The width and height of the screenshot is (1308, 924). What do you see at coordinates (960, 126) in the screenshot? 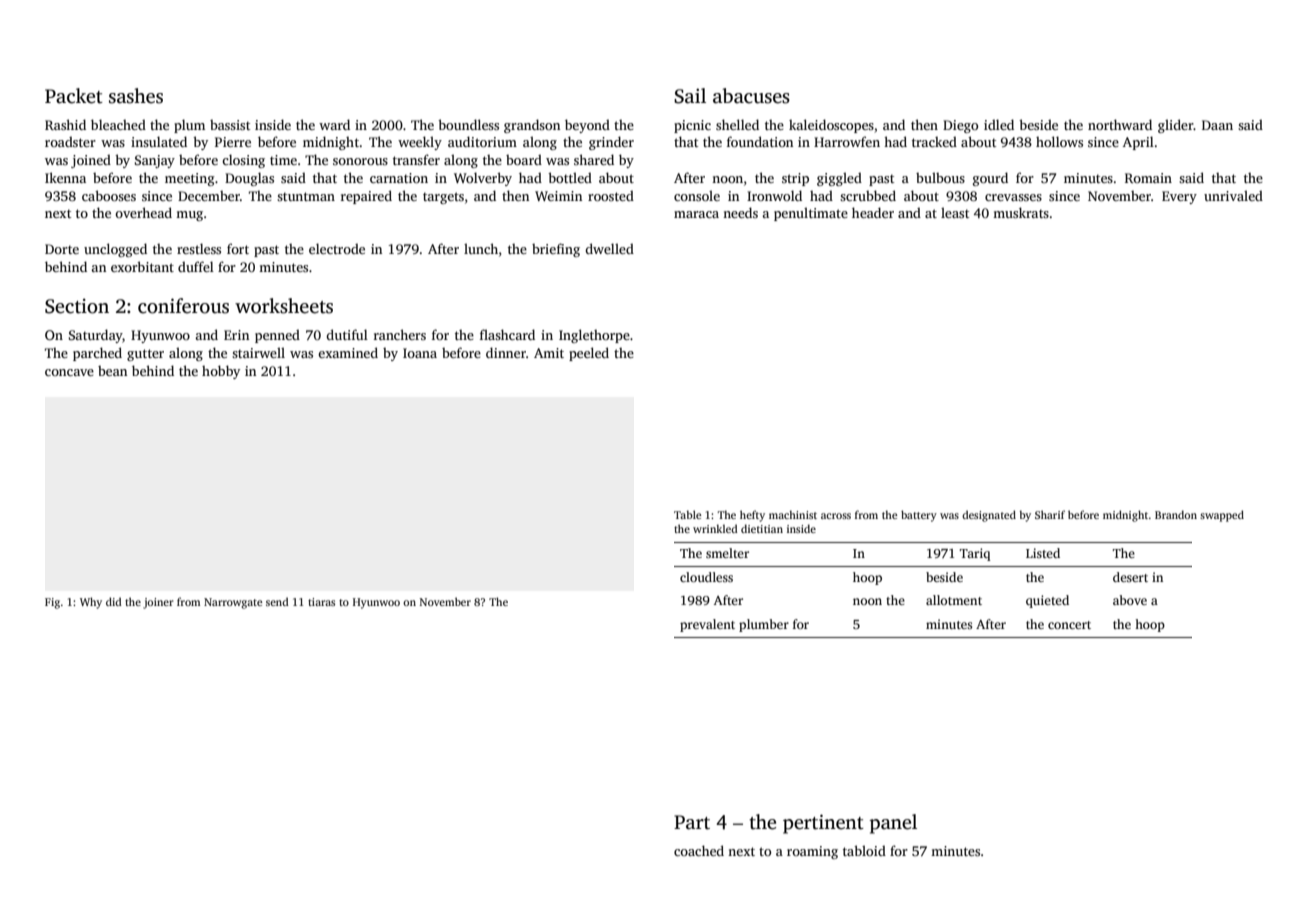
I see `Diego` at bounding box center [960, 126].
